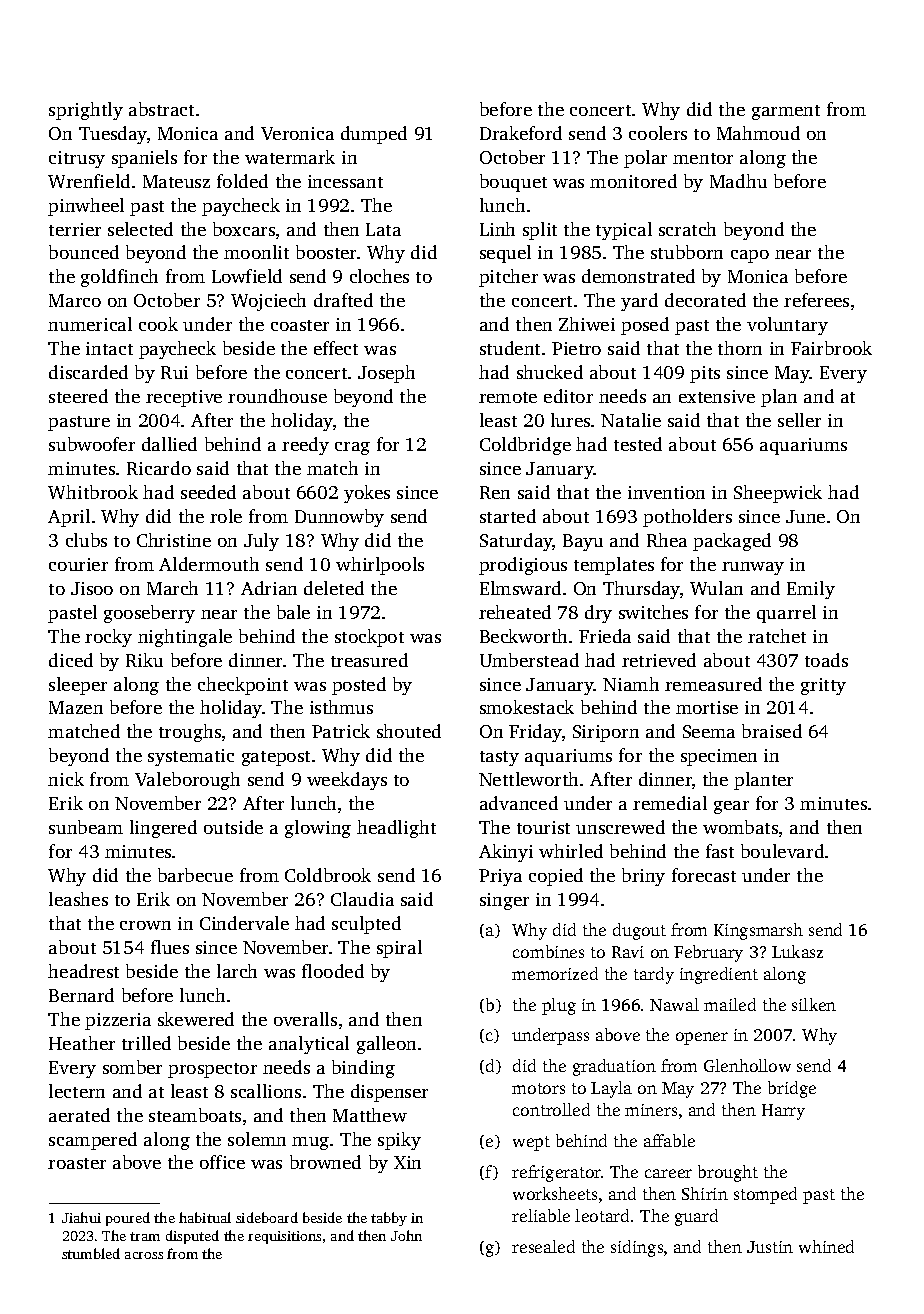 This document has width=924, height=1314. I want to click on Joseph, so click(386, 374).
